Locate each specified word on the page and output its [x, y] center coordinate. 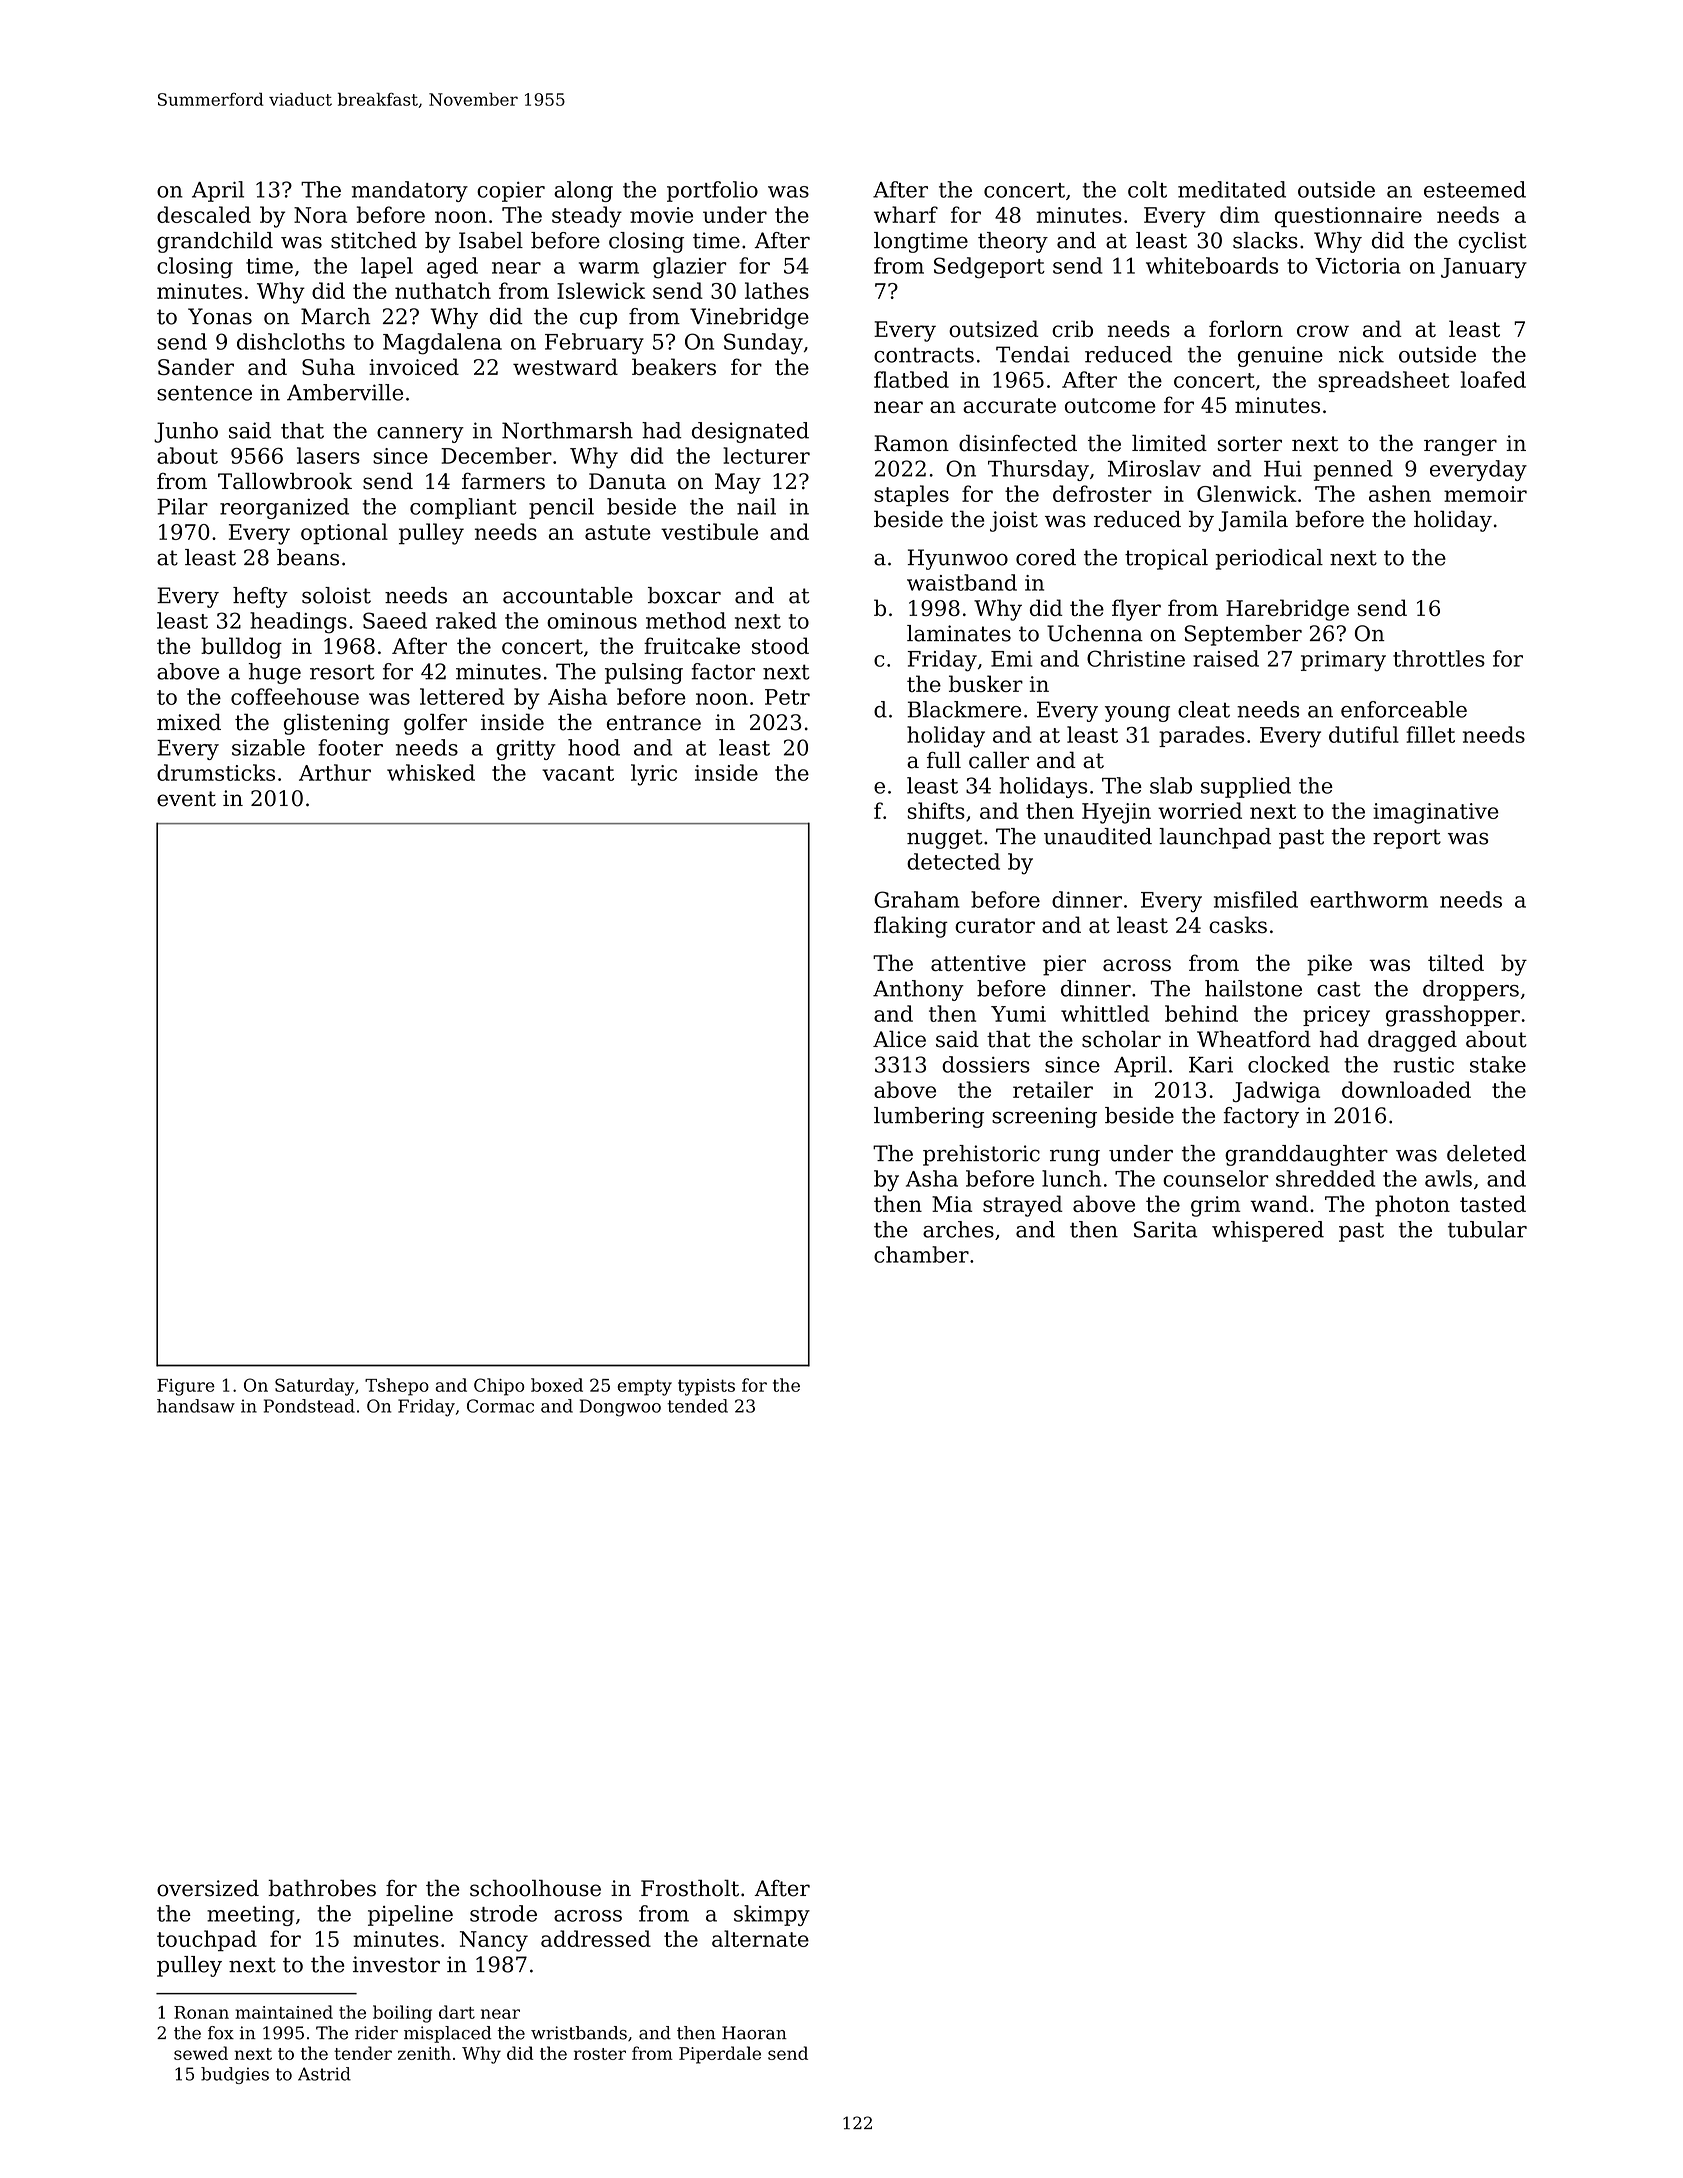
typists [706, 1387]
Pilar [182, 506]
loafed [1493, 379]
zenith [424, 2053]
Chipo [499, 1387]
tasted [1493, 1203]
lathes [777, 290]
